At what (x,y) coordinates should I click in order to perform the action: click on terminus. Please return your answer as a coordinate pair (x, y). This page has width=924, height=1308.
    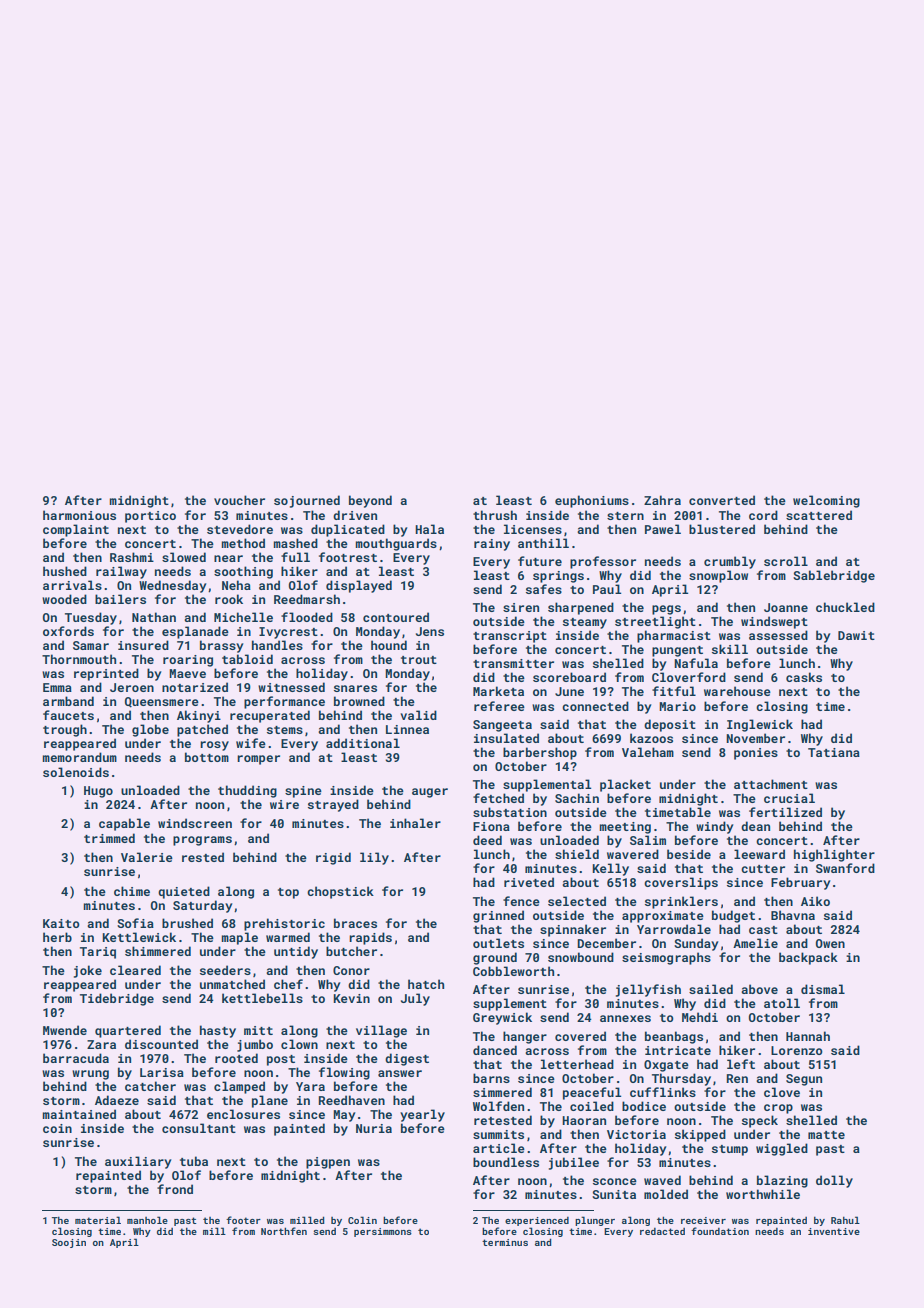
    Looking at the image, I should click on (505, 1242).
